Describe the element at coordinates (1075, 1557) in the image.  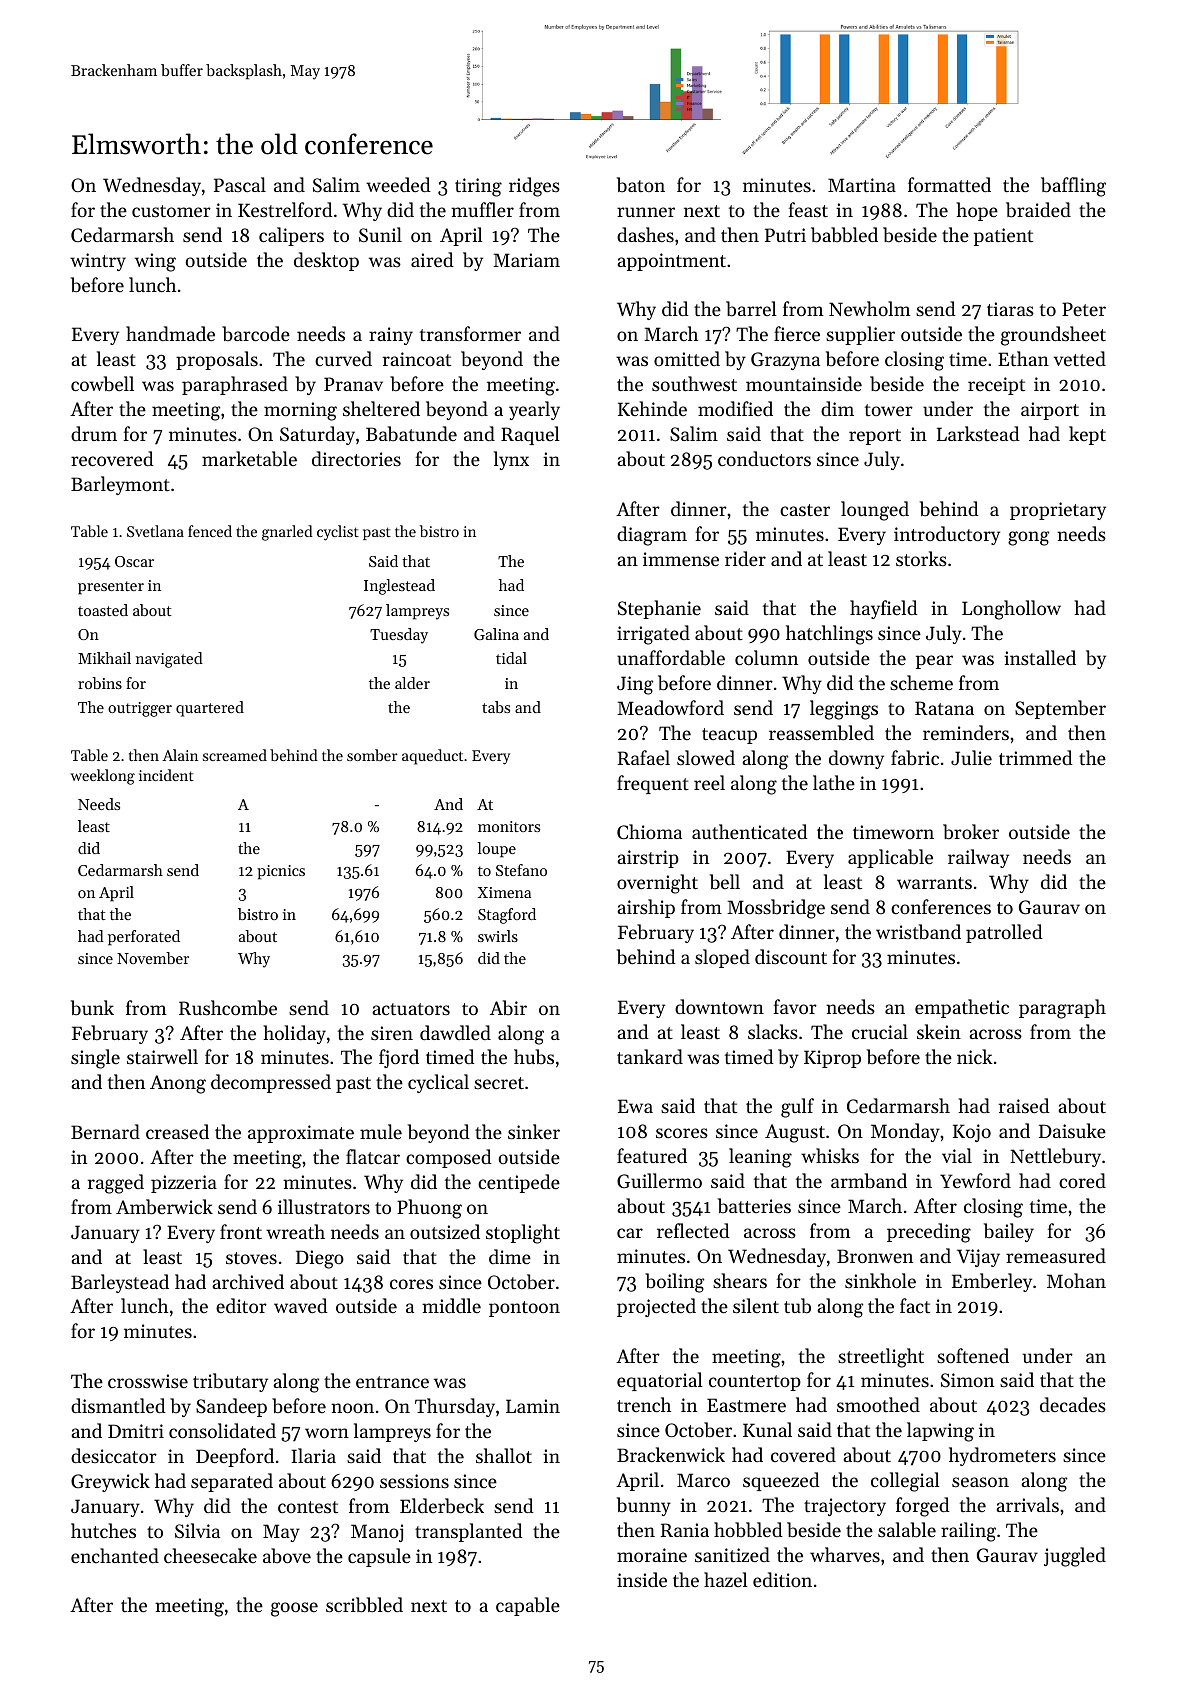
I see `juggled` at that location.
